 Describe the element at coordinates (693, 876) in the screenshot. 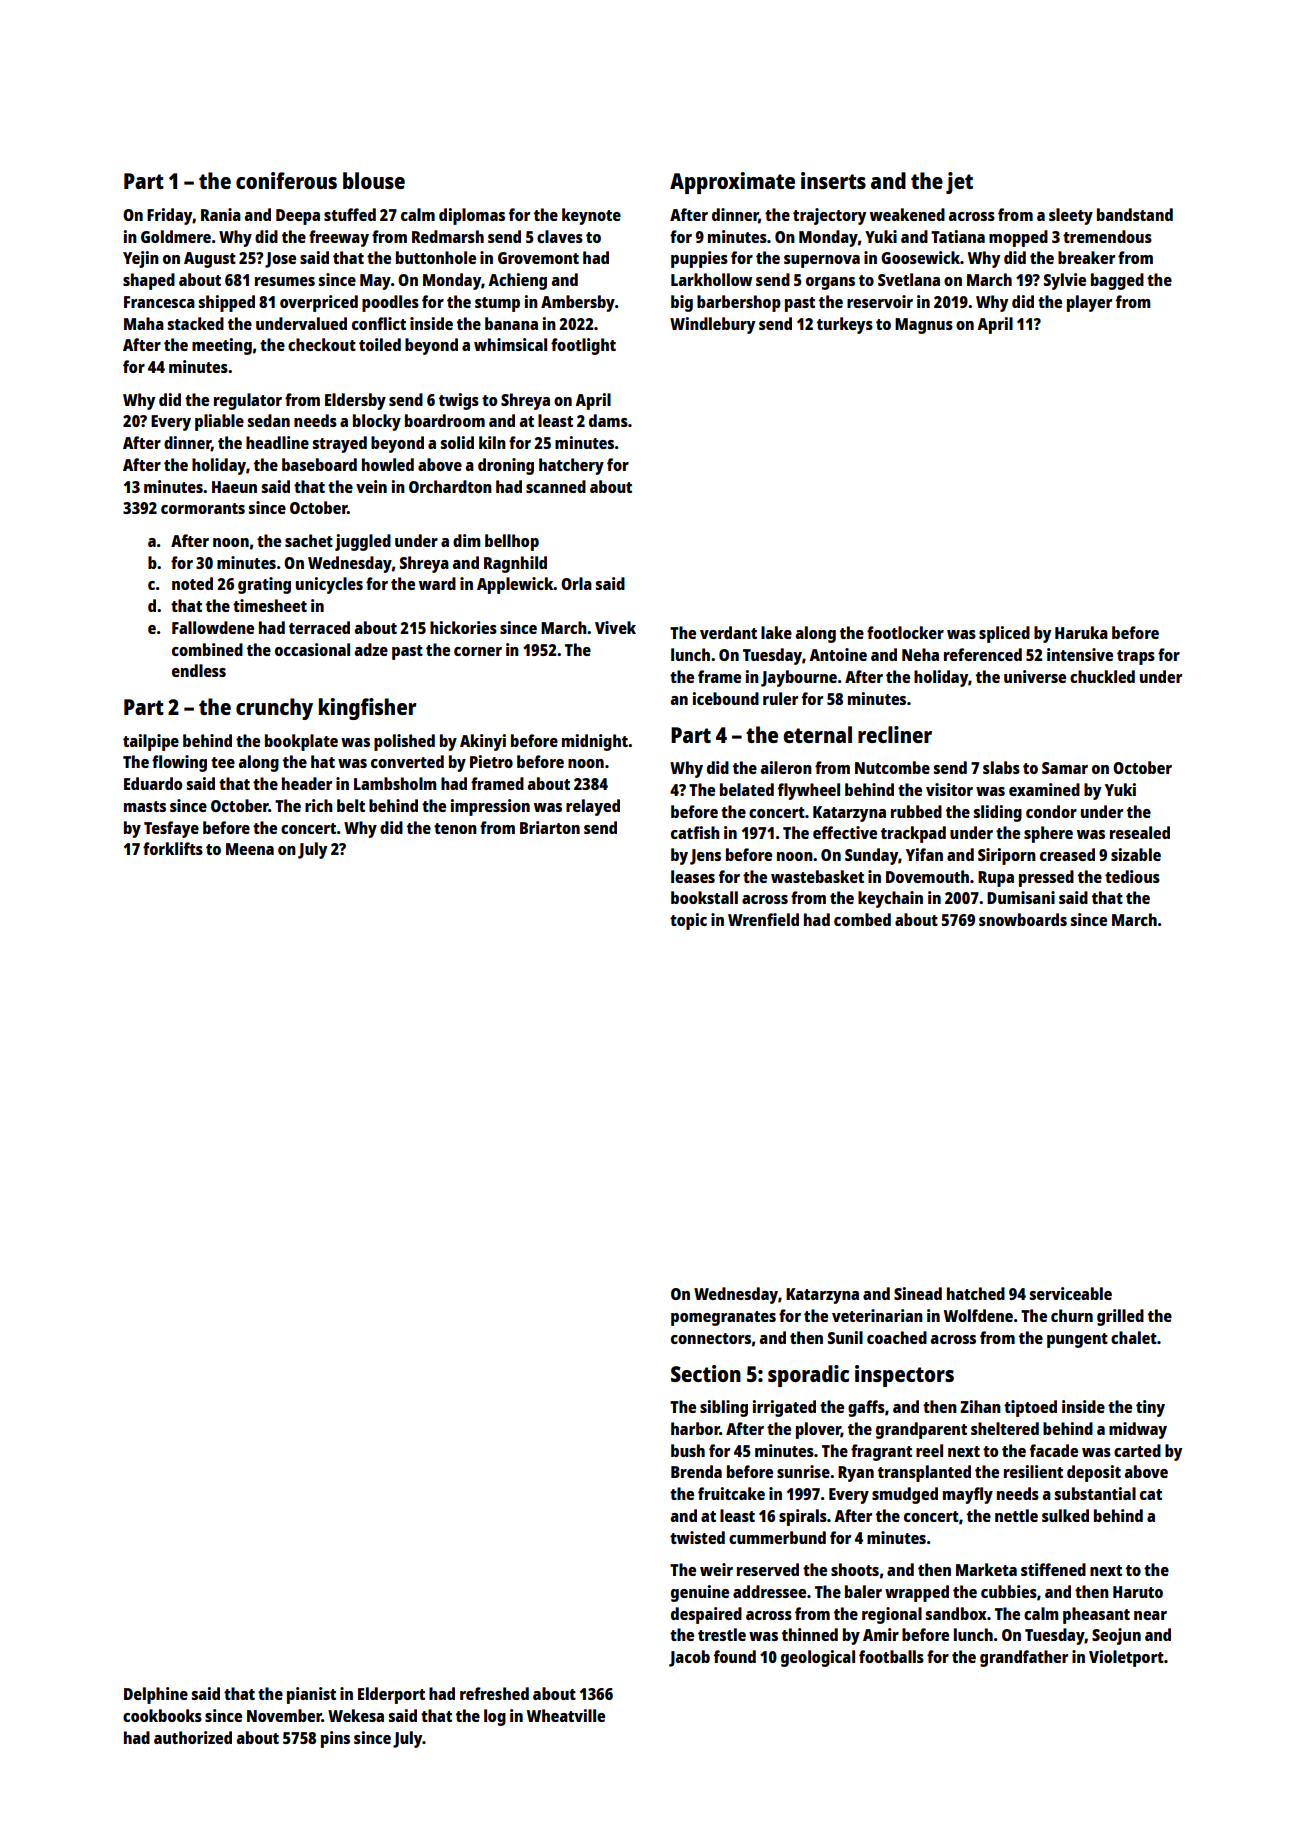

I see `leases` at that location.
